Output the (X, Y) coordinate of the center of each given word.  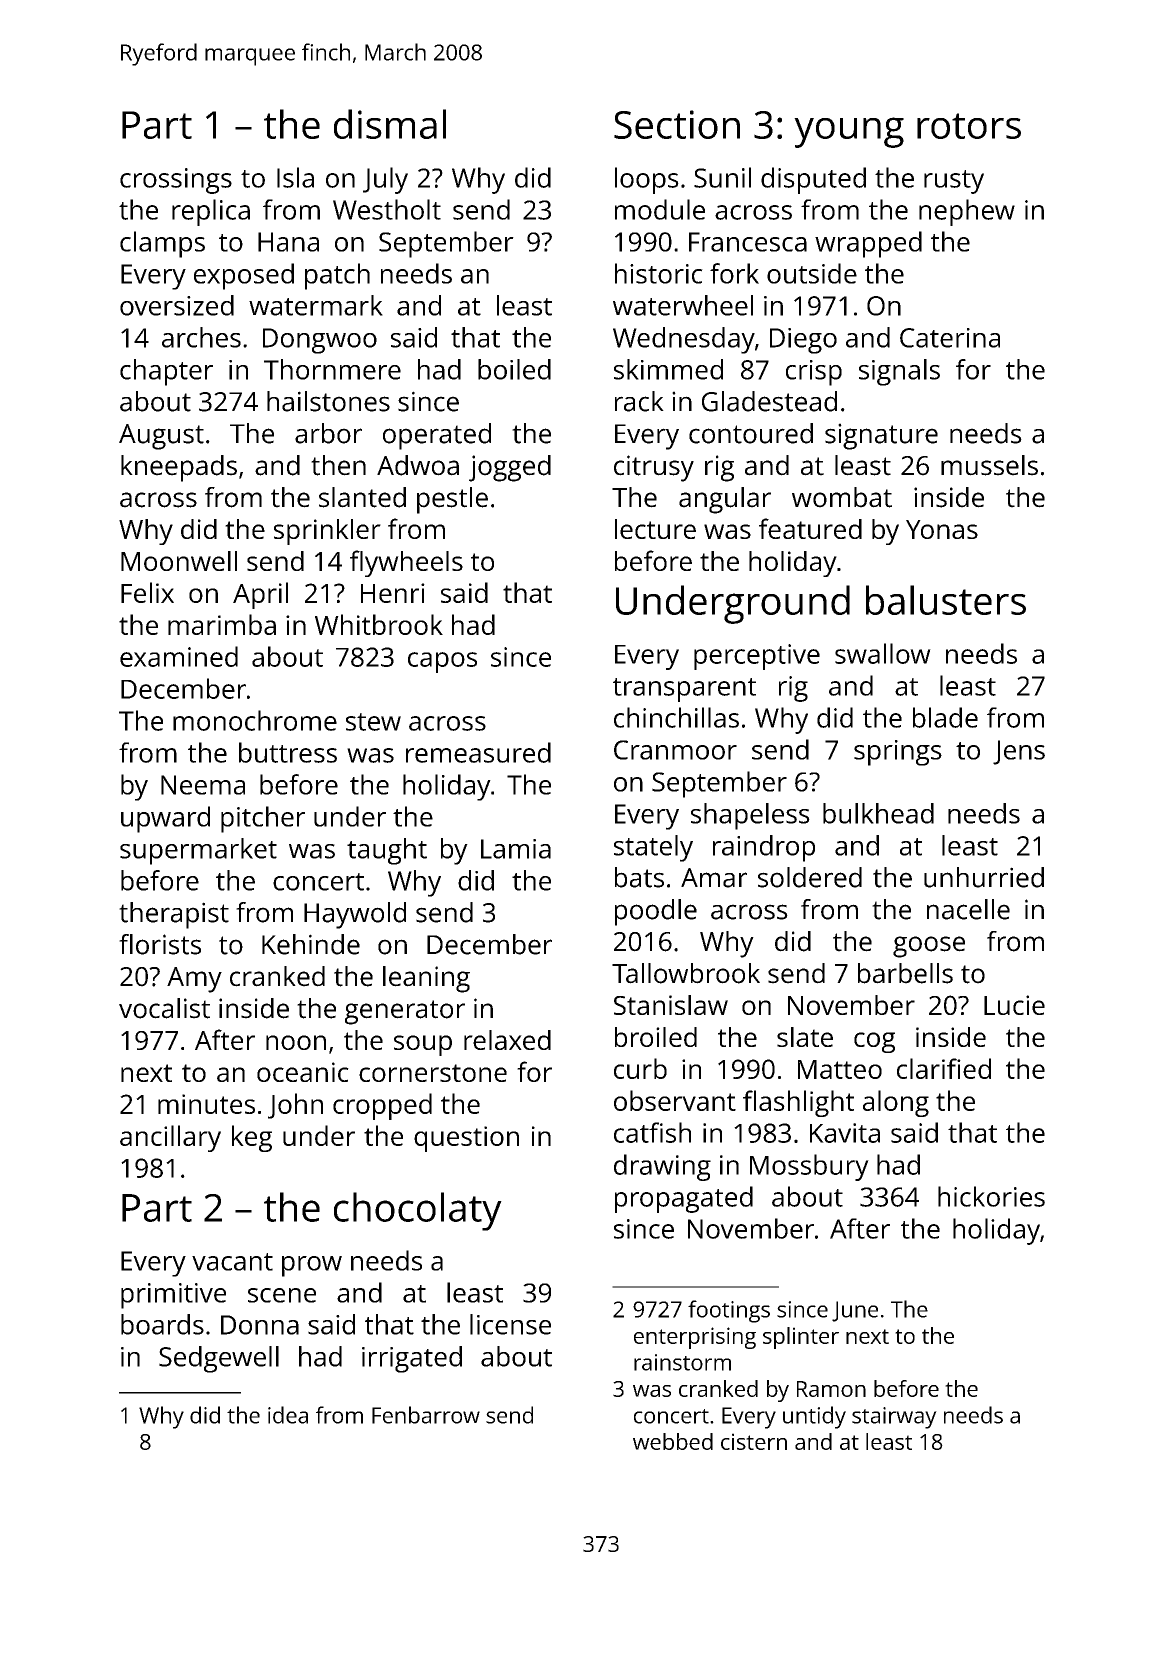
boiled (514, 369)
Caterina (950, 338)
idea (288, 1415)
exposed (244, 276)
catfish (652, 1132)
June (855, 1311)
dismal (390, 124)
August (161, 437)
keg (252, 1138)
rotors (969, 126)
